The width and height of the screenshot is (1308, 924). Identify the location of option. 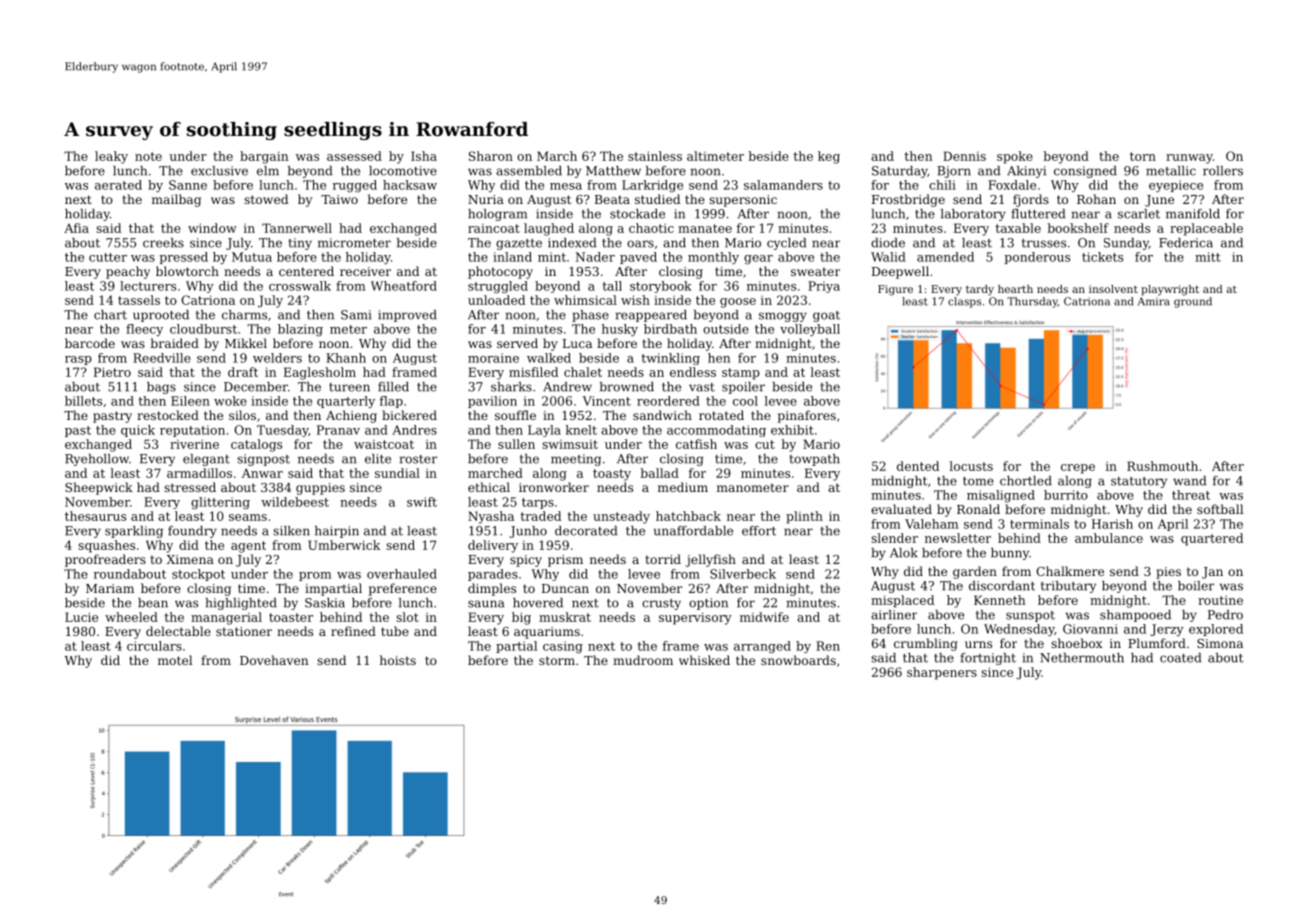
(708, 604).
